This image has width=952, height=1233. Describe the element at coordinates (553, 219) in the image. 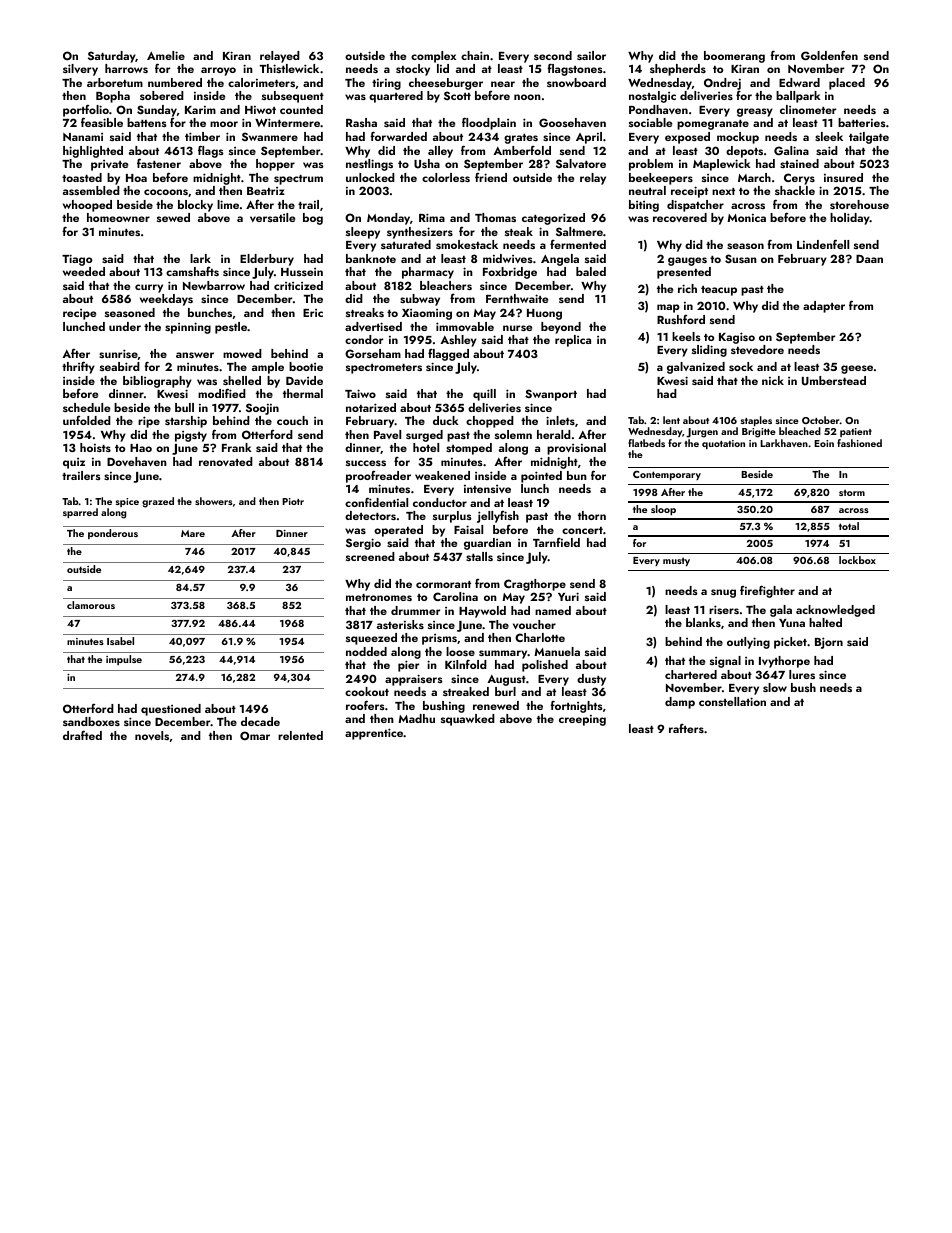

I see `categorized` at that location.
